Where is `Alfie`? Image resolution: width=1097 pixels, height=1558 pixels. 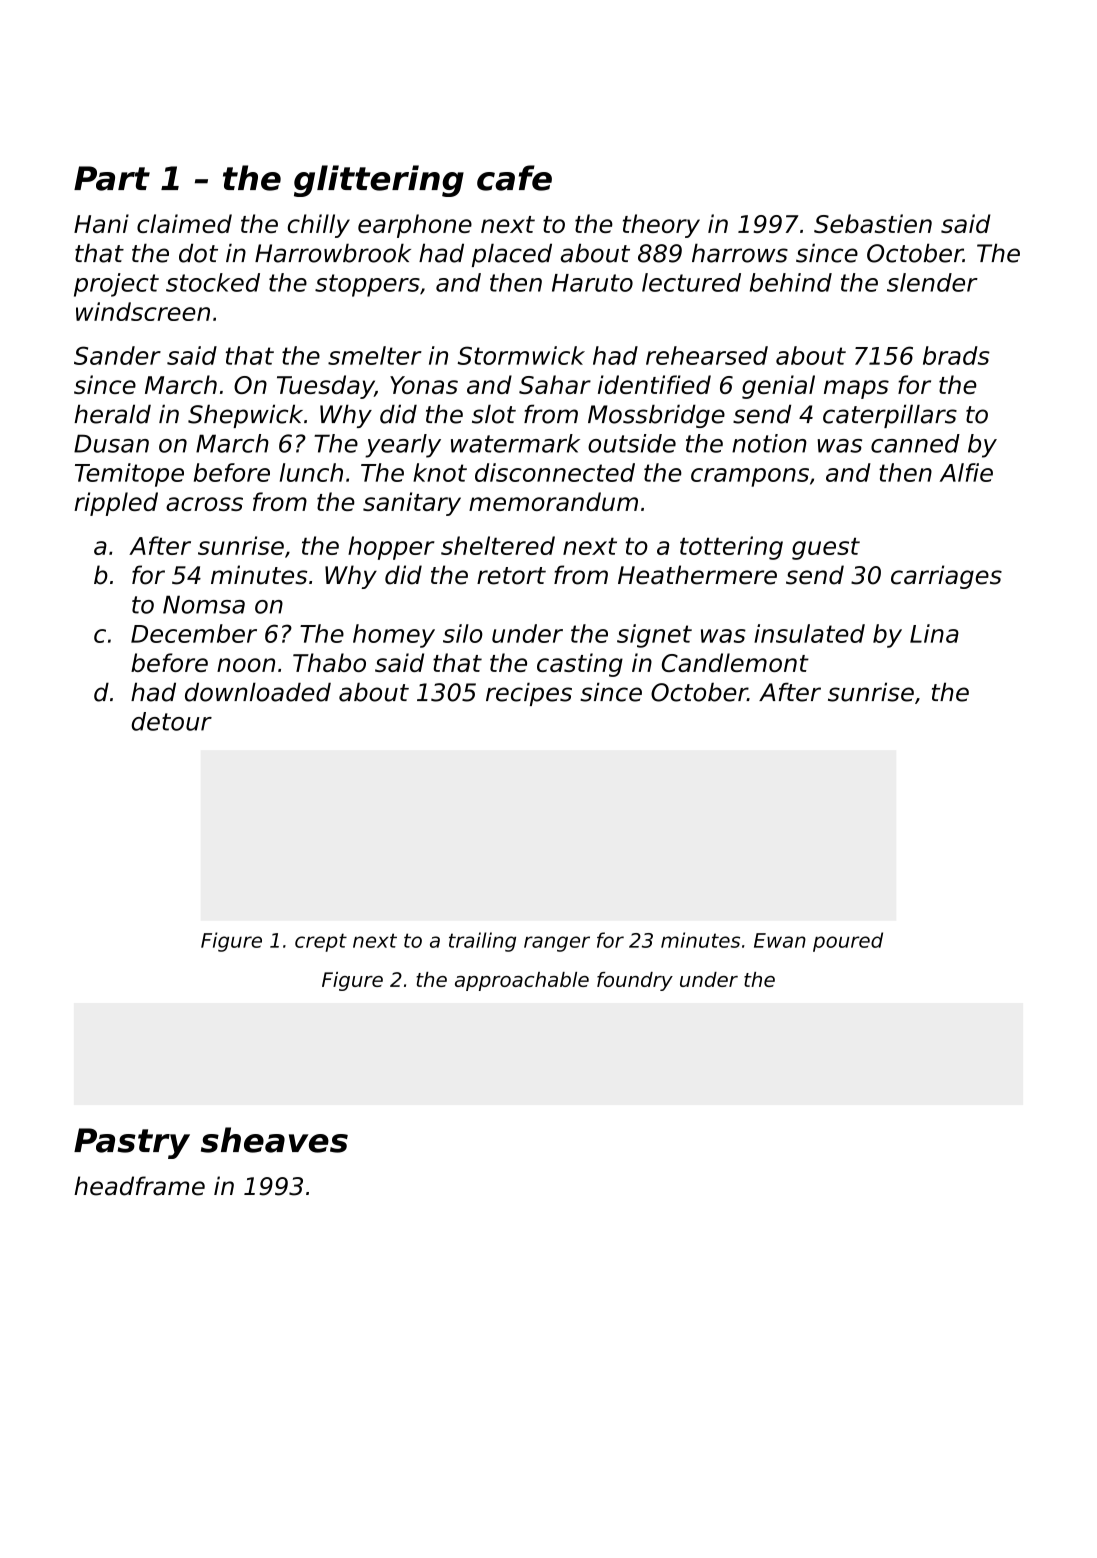 Alfie is located at coordinates (966, 472).
